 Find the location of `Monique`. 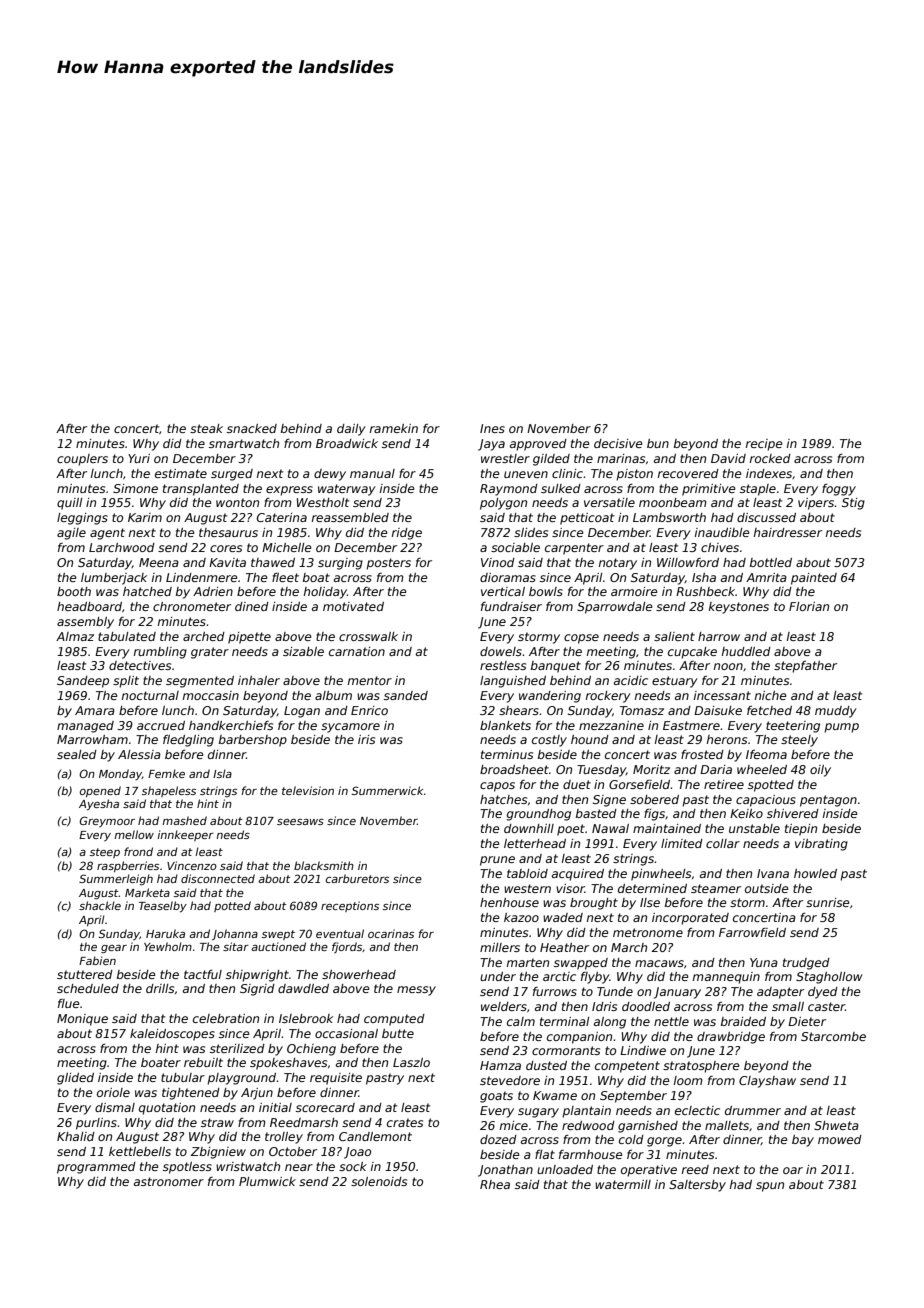

Monique is located at coordinates (82, 1020).
